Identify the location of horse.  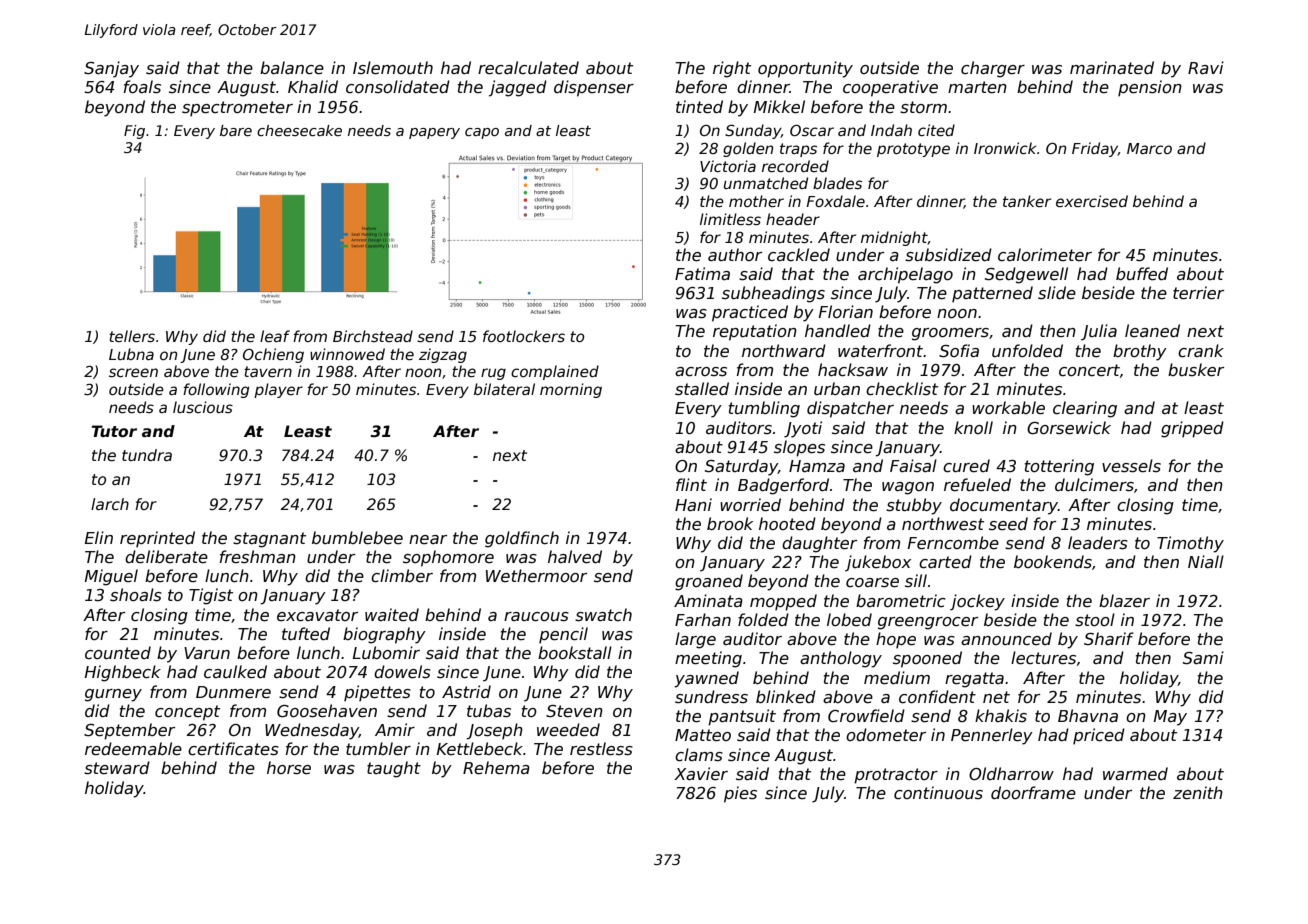
(289, 768).
